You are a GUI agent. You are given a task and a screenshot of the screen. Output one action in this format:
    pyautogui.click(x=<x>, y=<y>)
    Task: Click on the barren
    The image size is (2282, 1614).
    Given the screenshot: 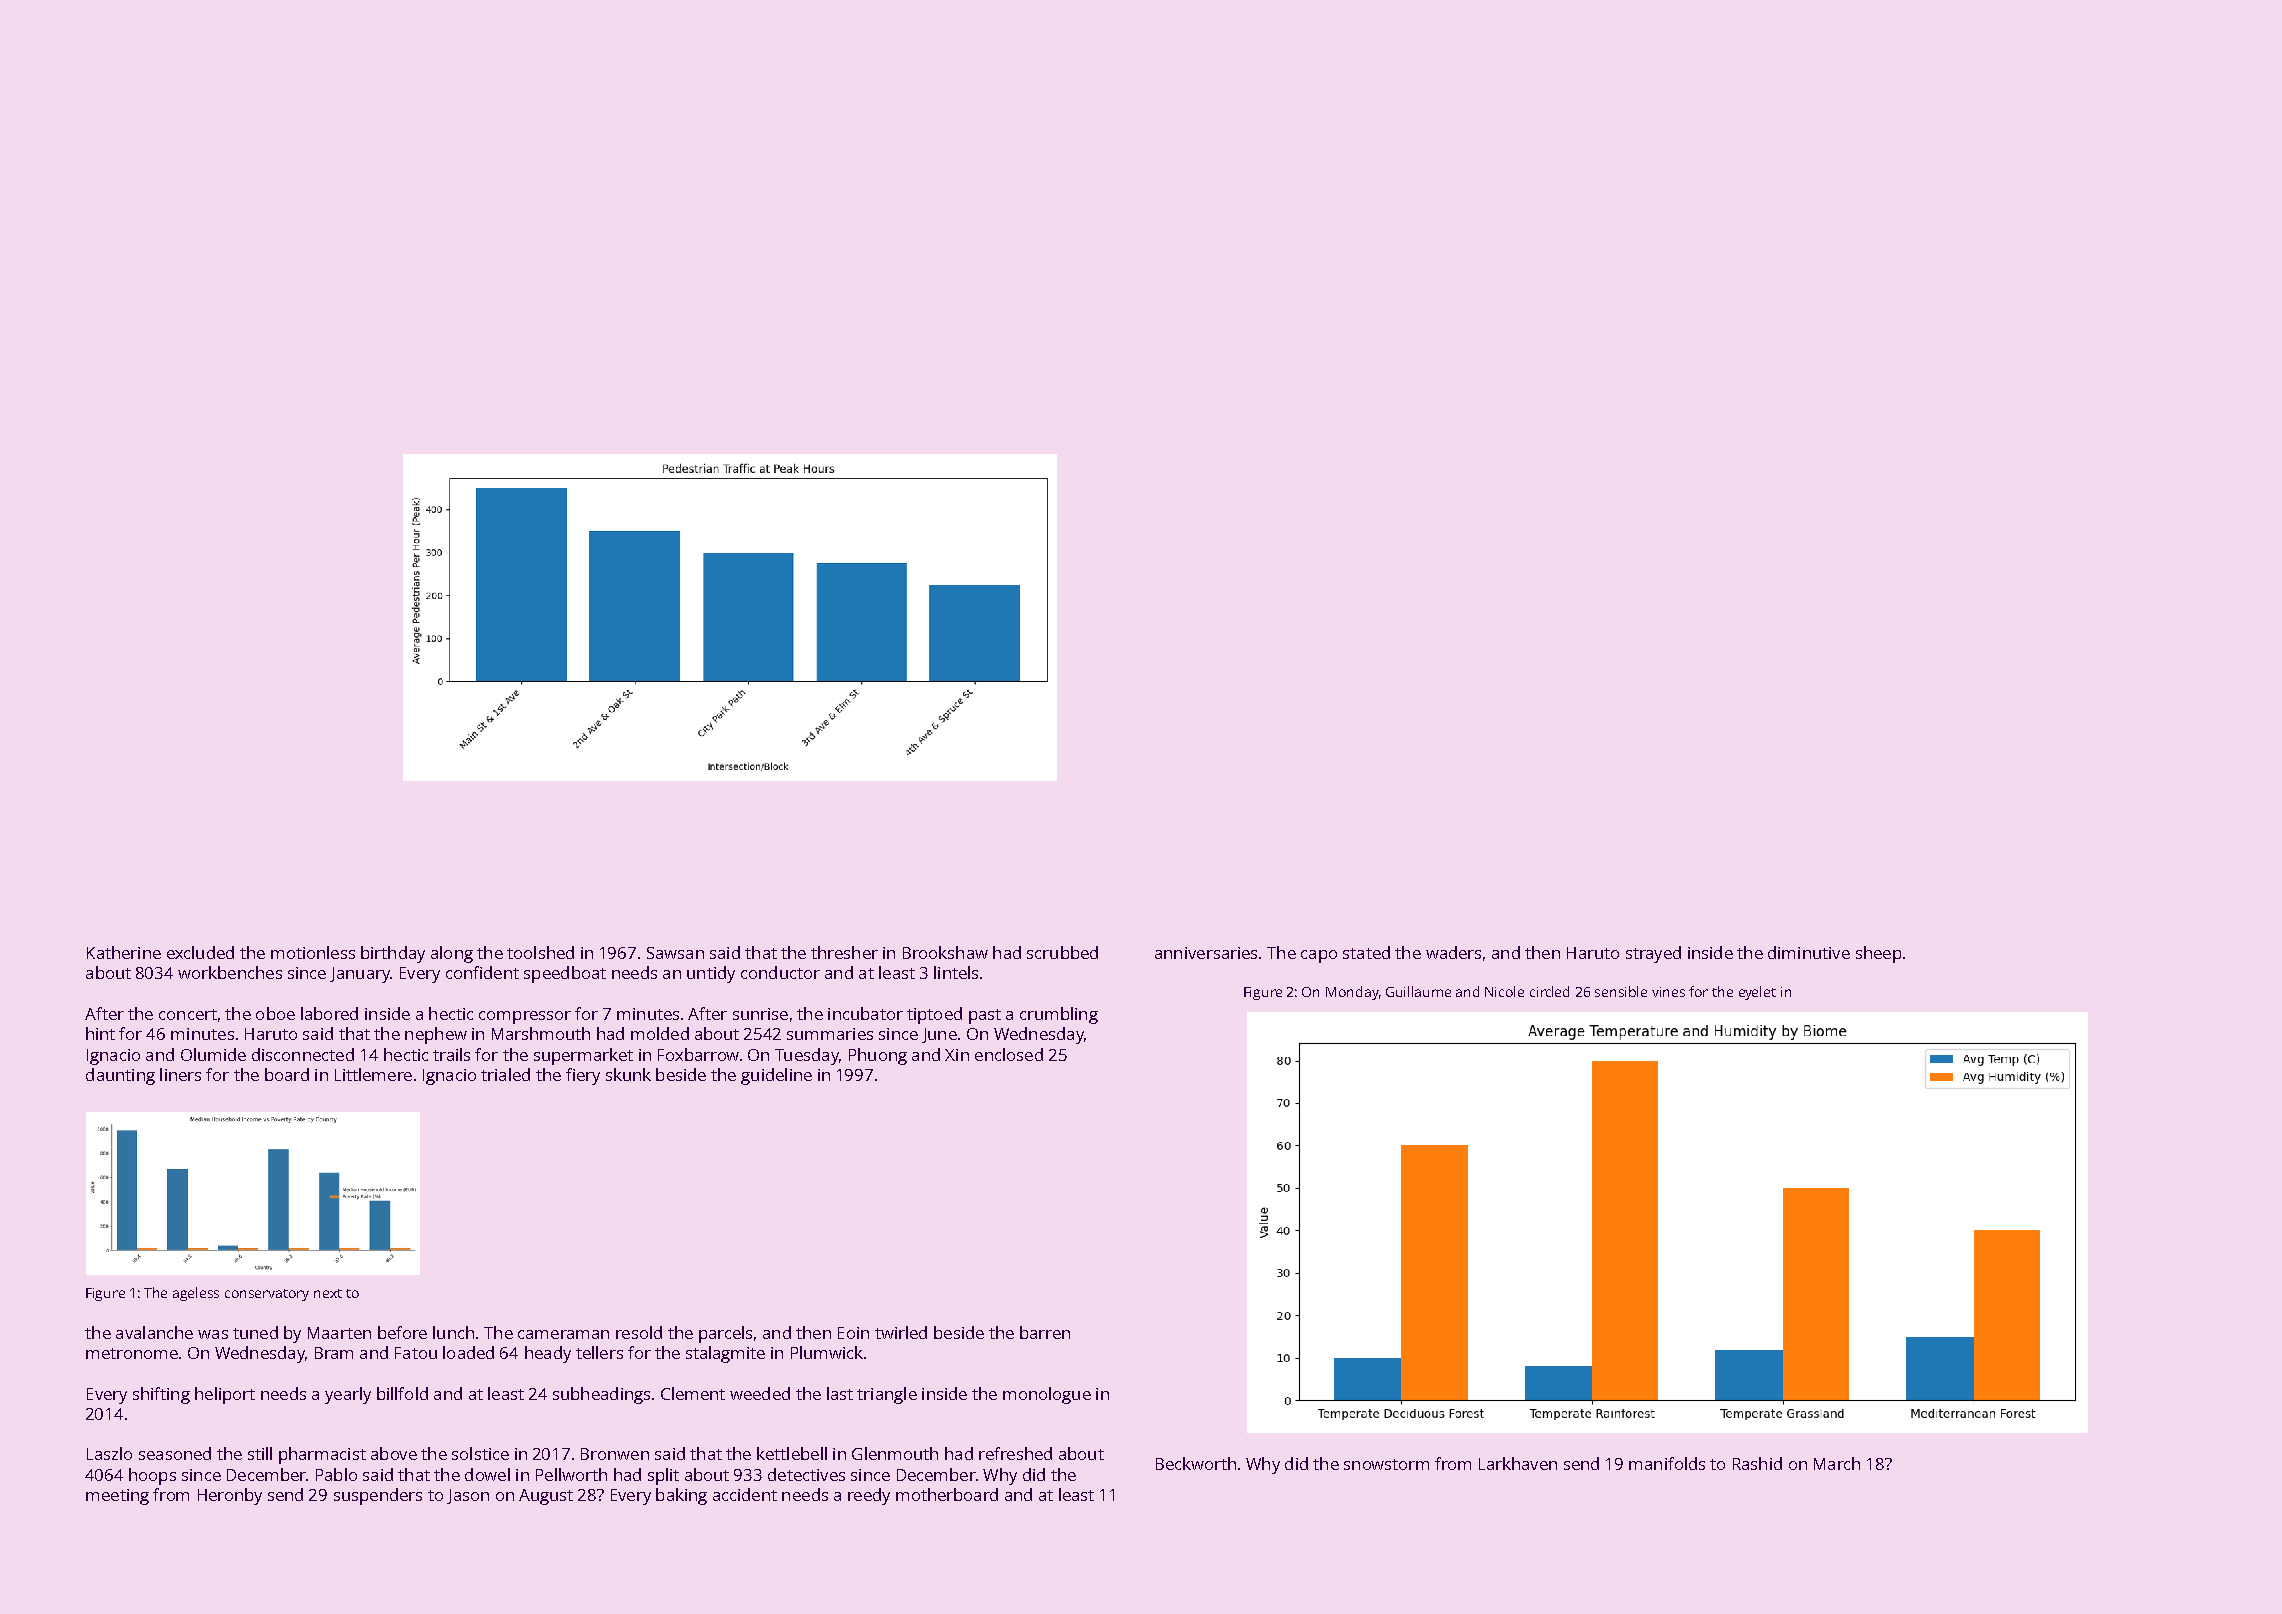 What is the action you would take?
    pyautogui.click(x=1045, y=1332)
